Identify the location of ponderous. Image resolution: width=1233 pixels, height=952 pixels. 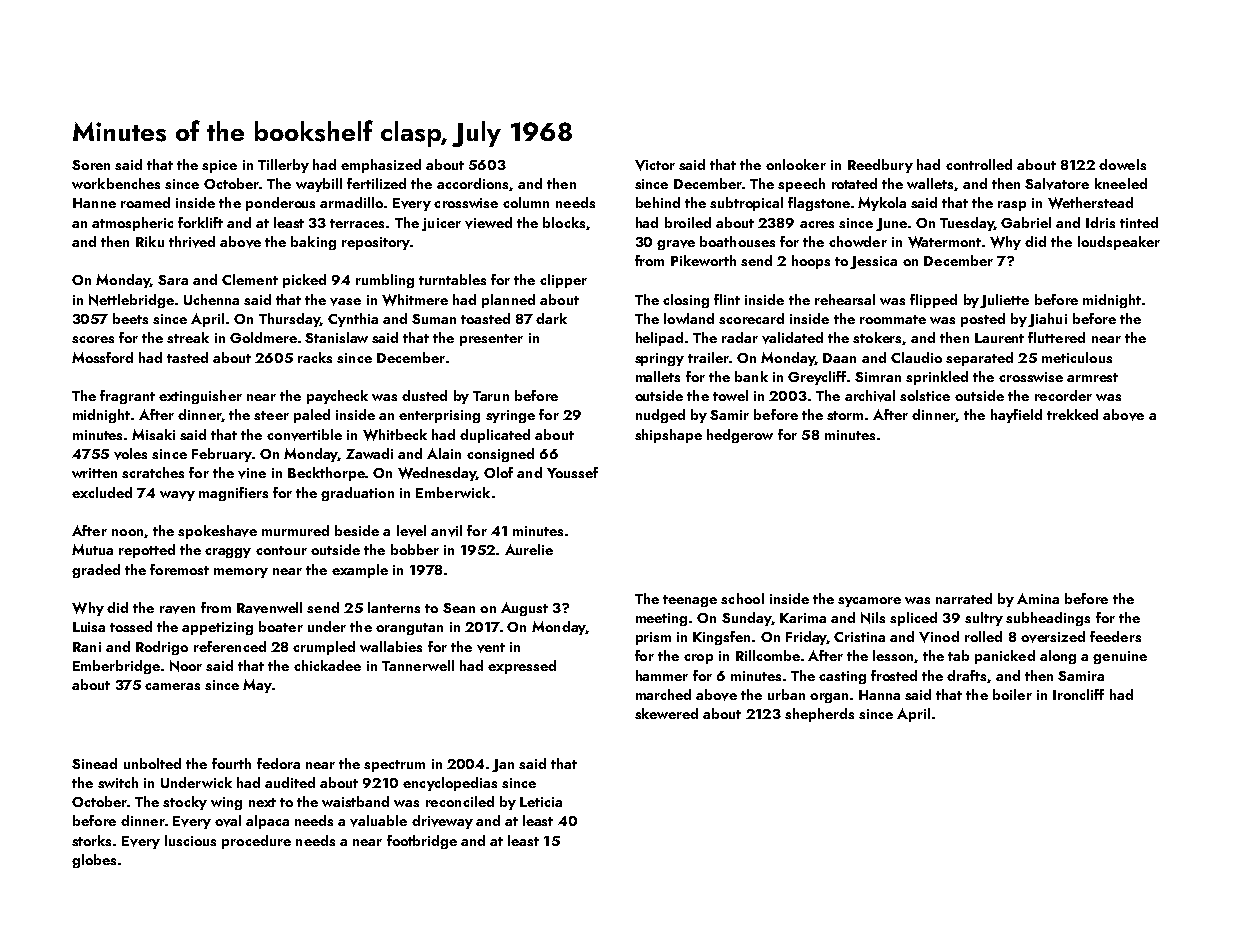
(280, 204).
